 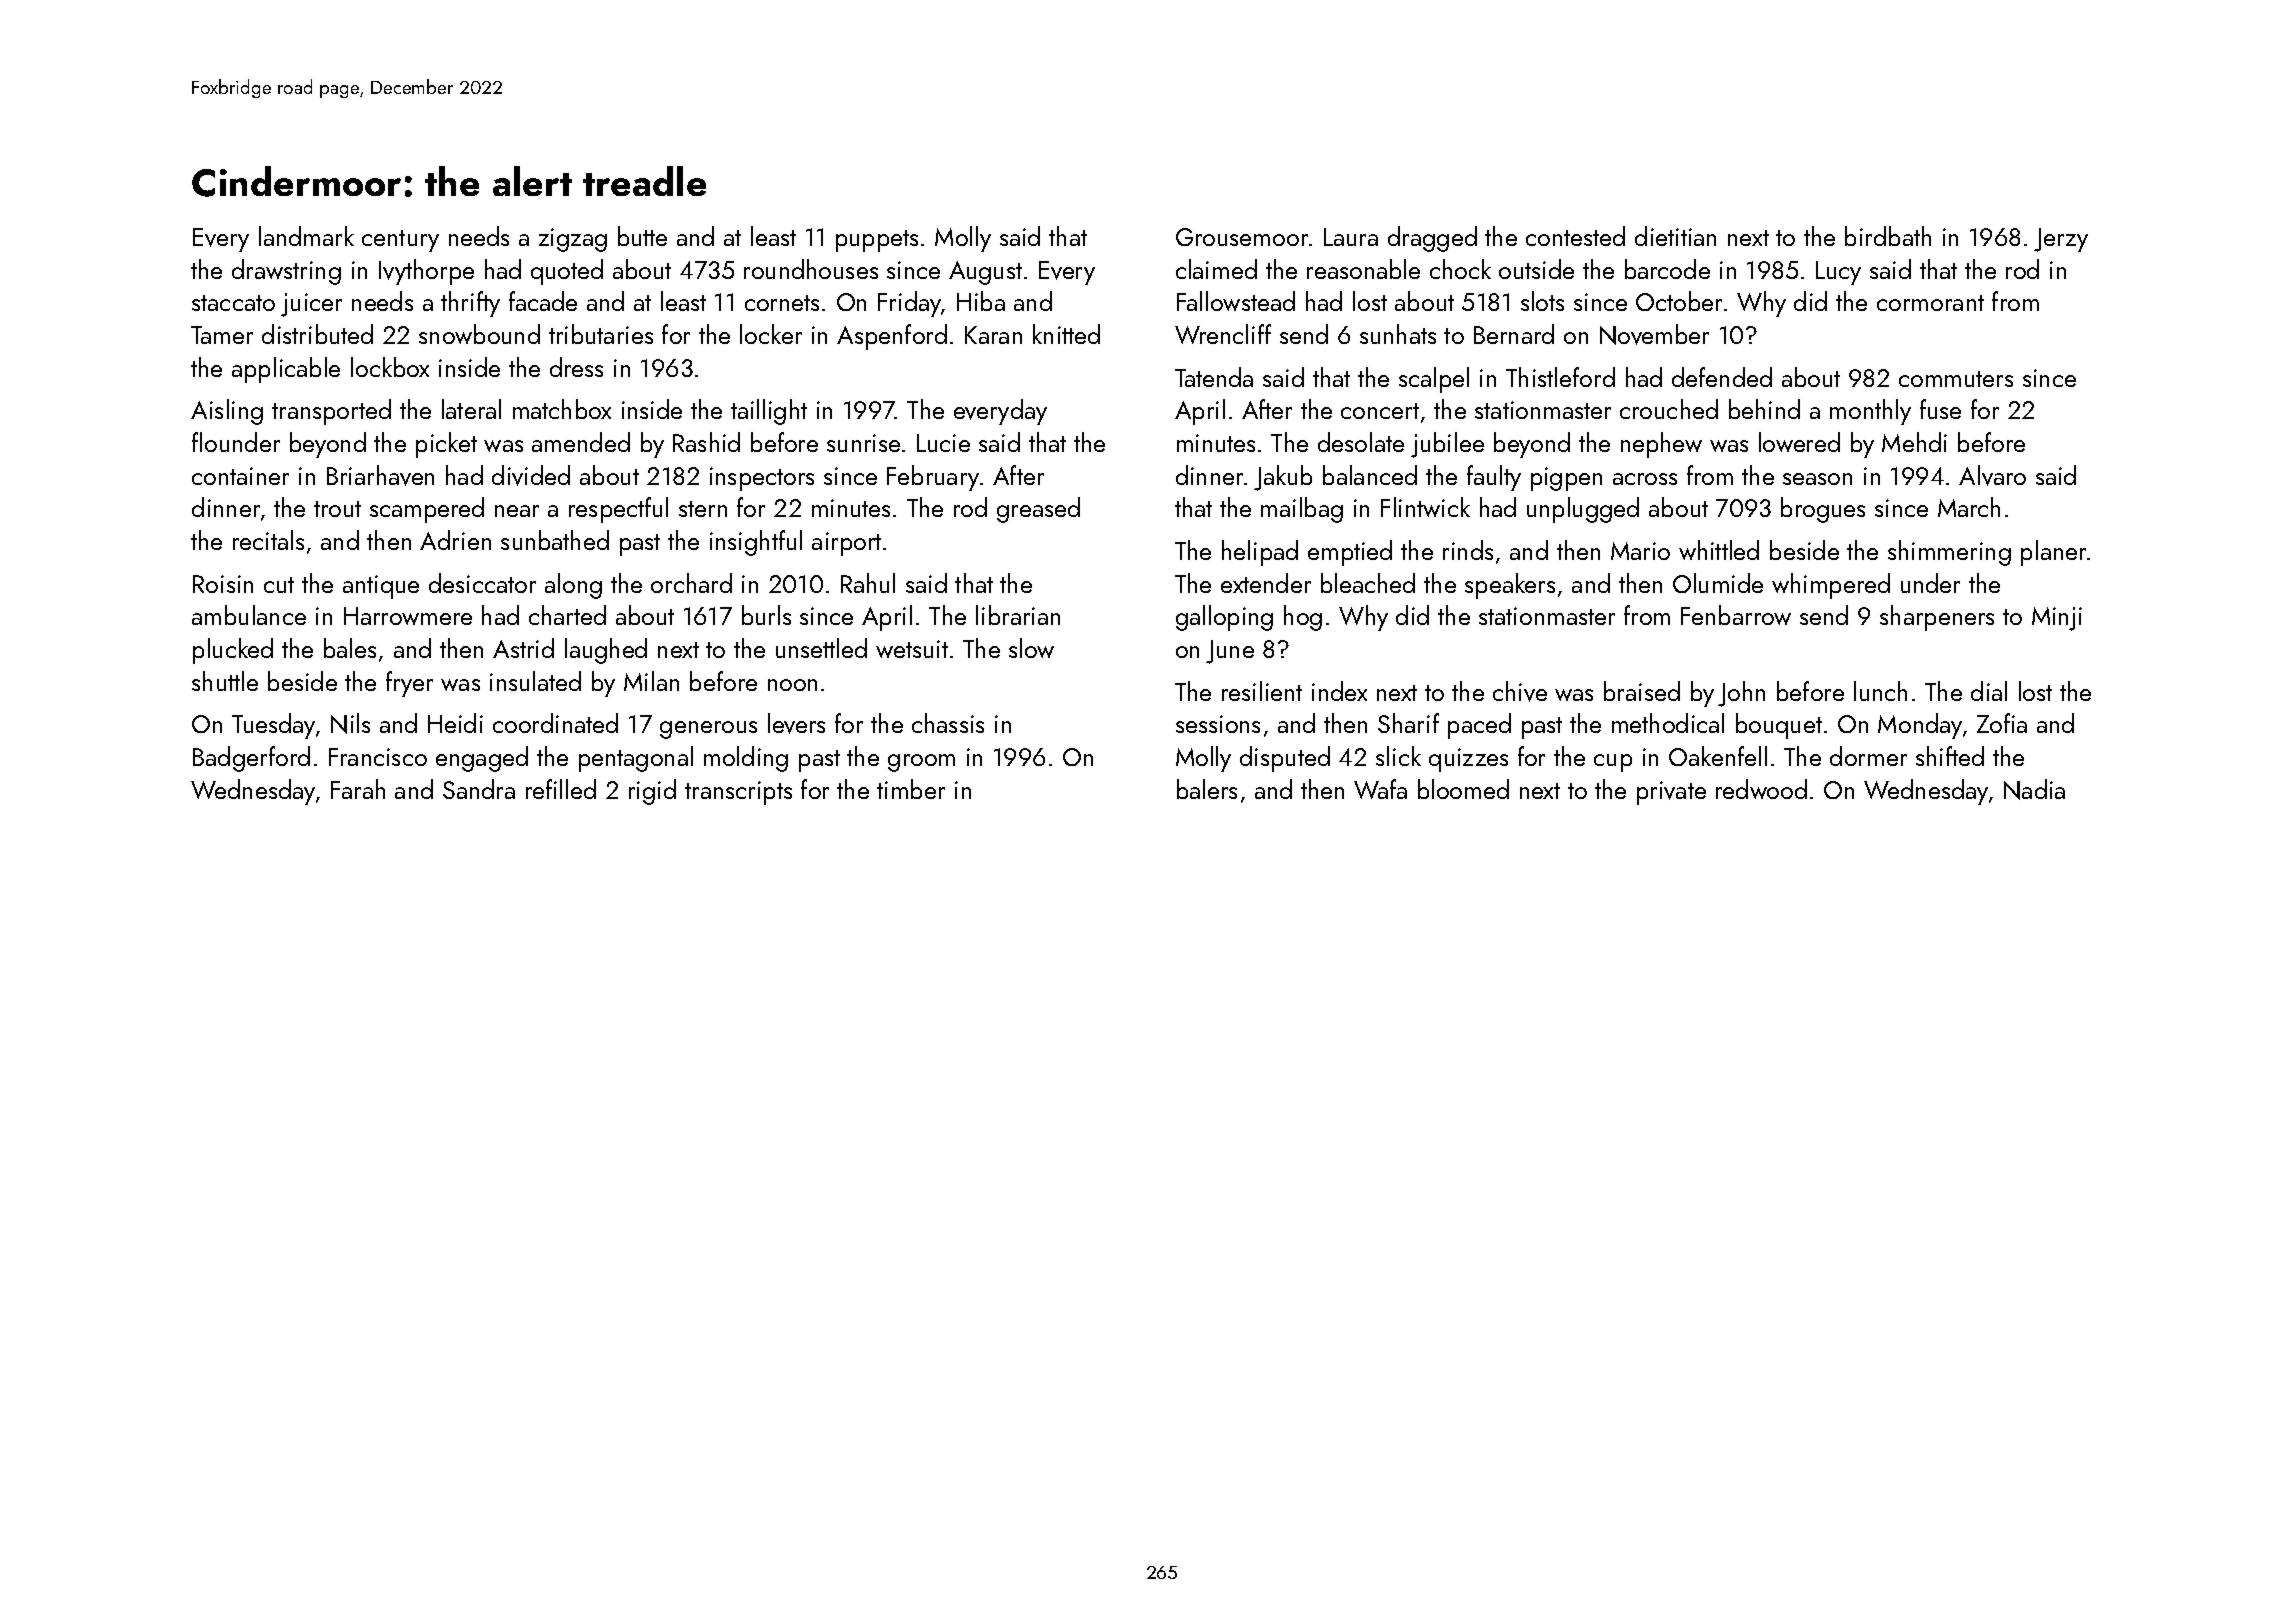 What do you see at coordinates (306, 236) in the page?
I see `landmark` at bounding box center [306, 236].
